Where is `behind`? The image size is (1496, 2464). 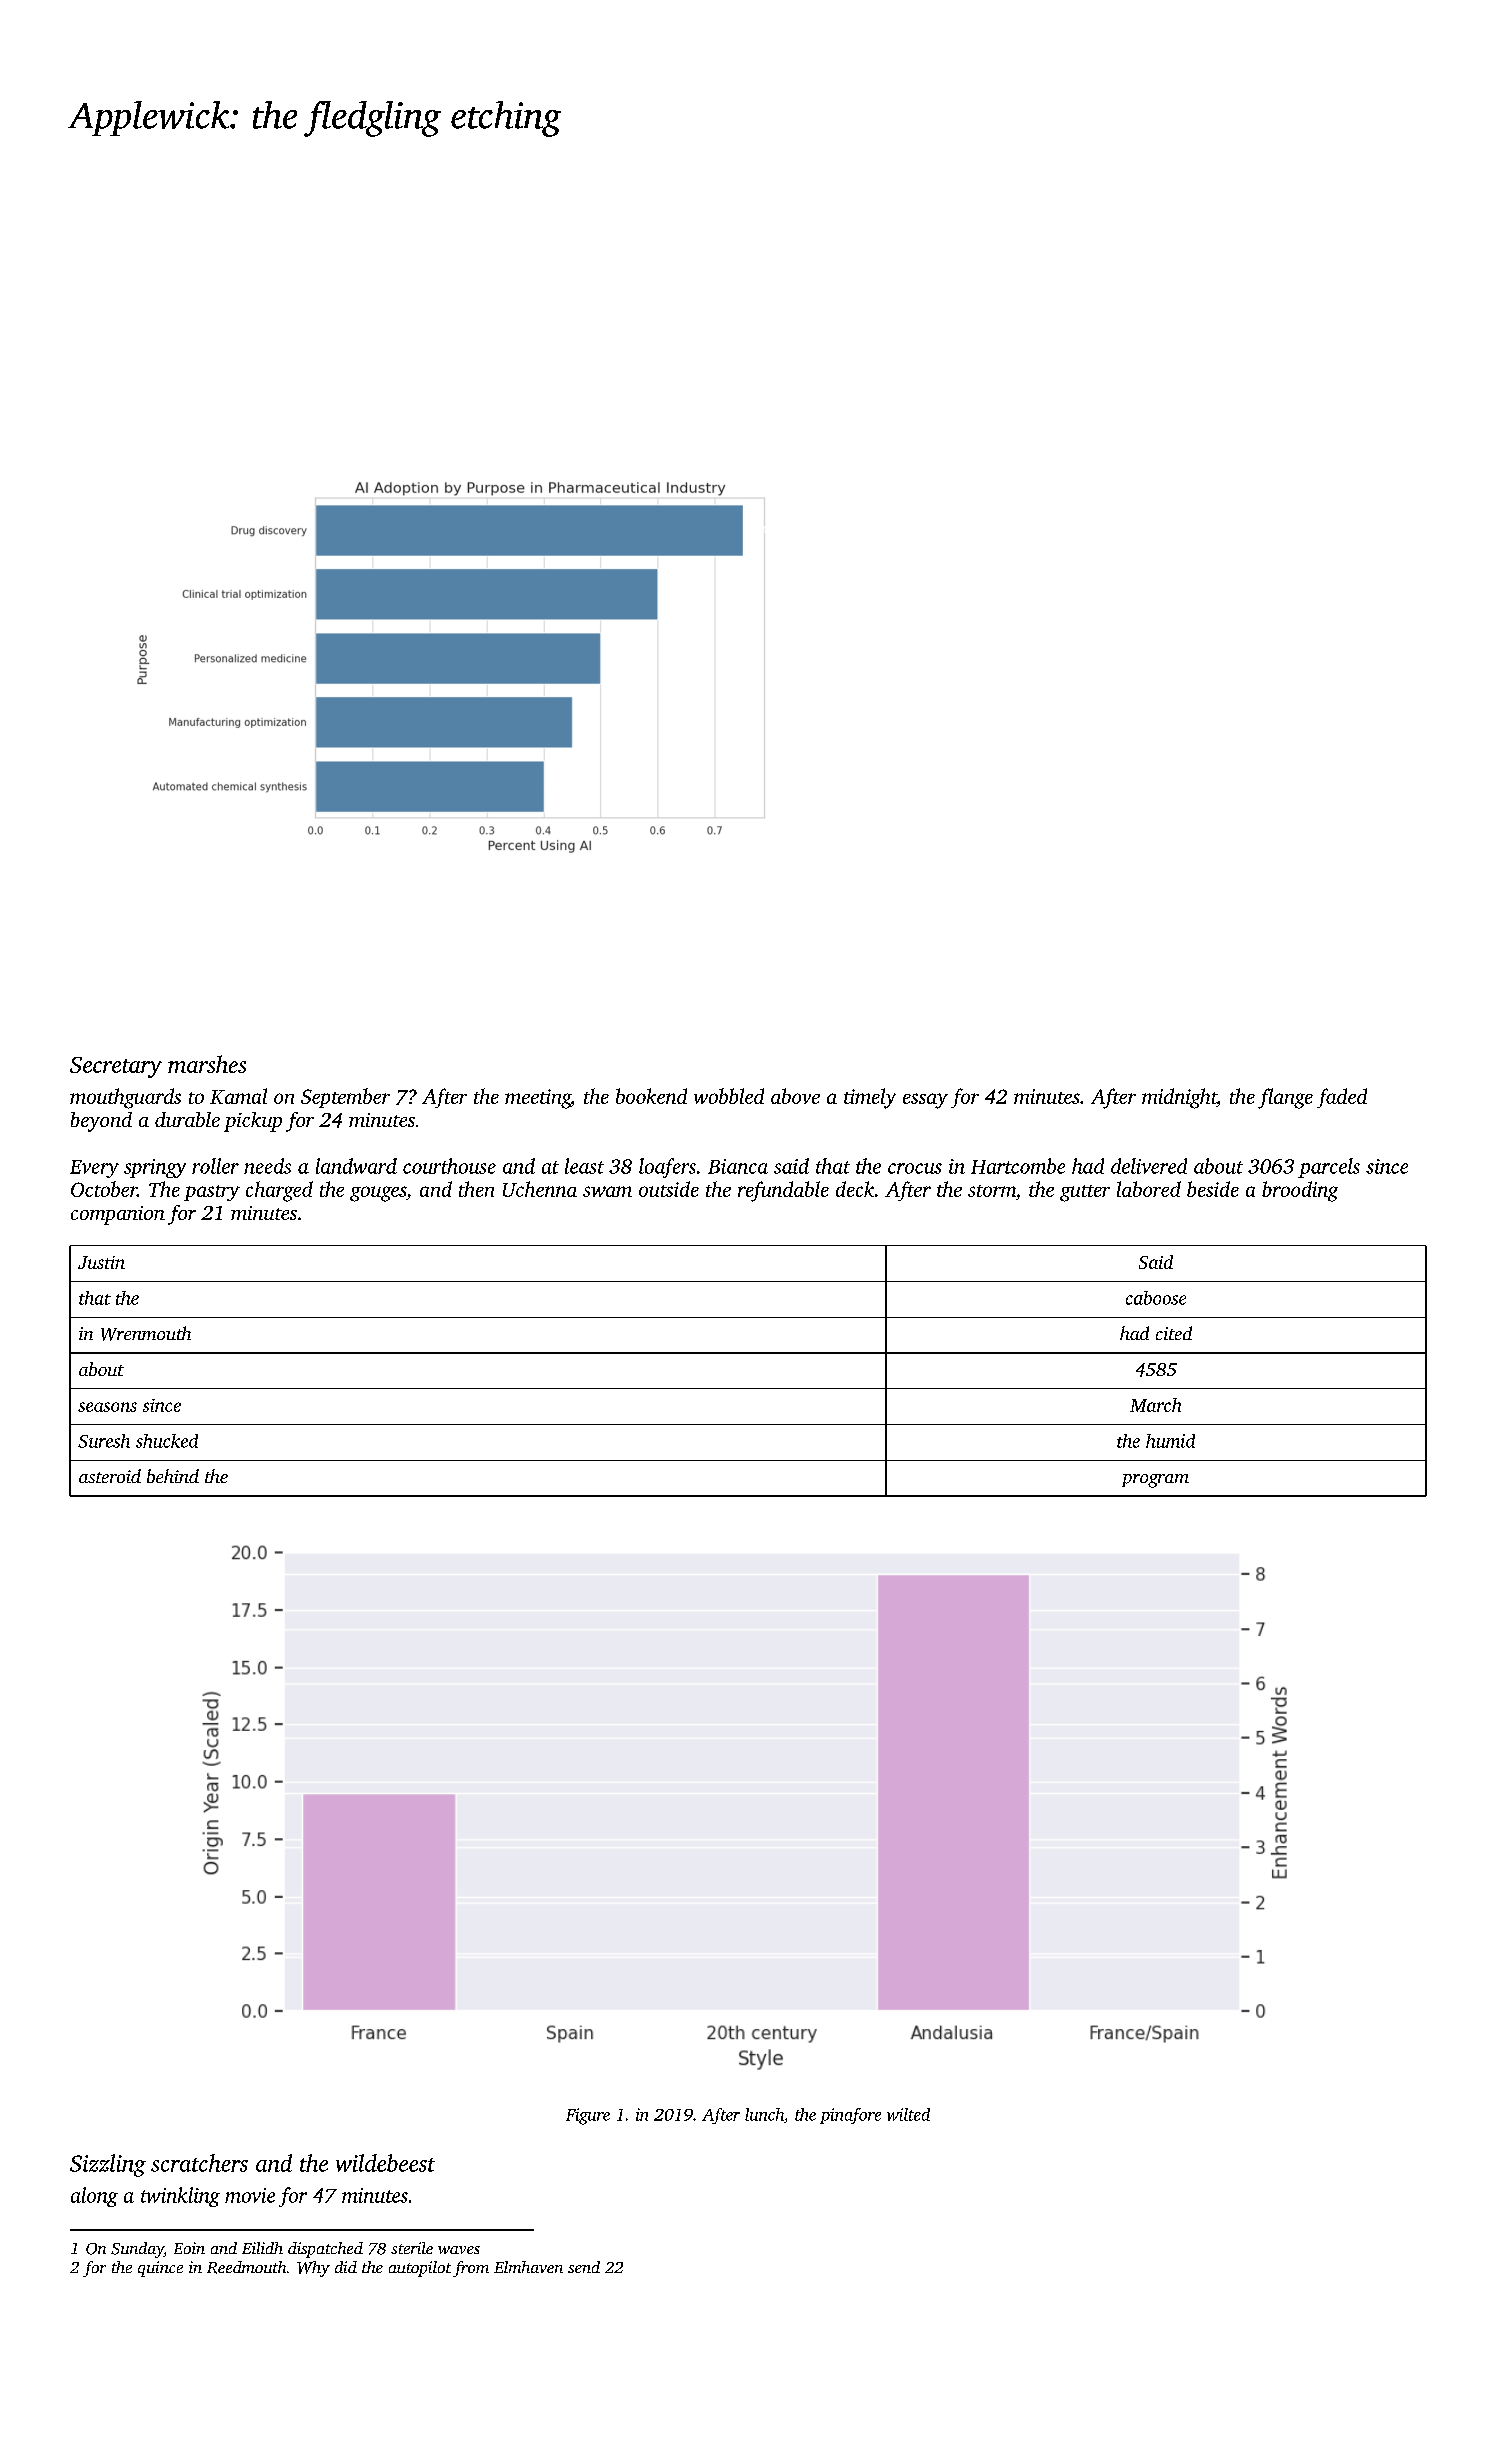 behind is located at coordinates (173, 1476).
